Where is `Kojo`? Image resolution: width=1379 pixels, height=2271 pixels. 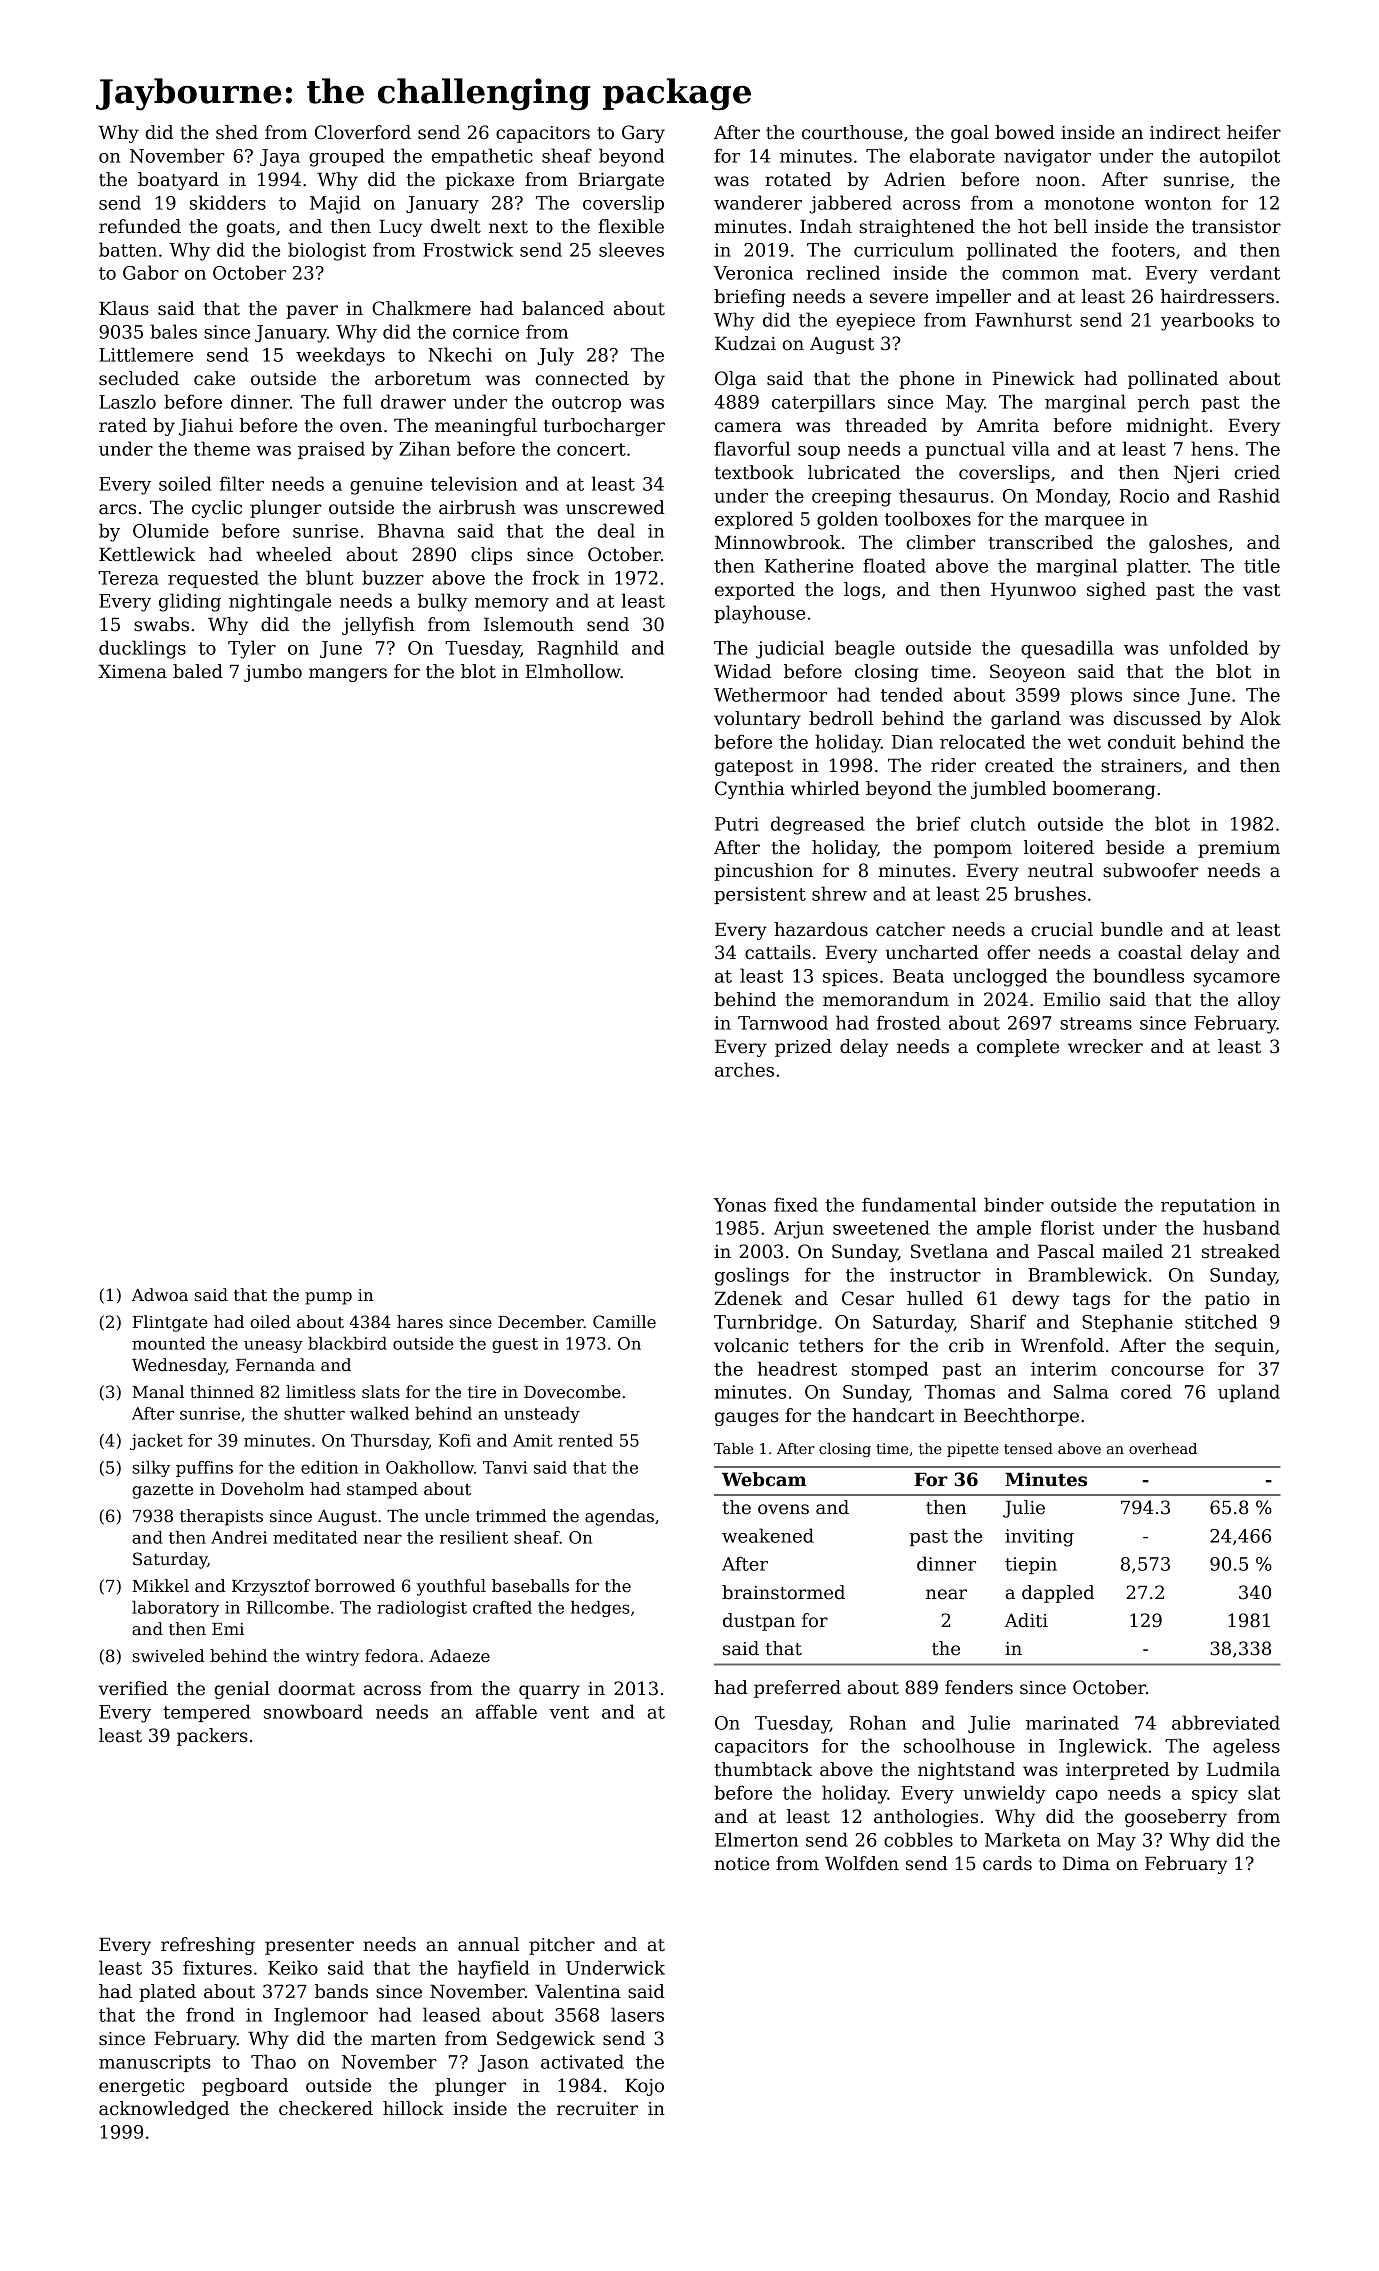 Kojo is located at coordinates (644, 2087).
